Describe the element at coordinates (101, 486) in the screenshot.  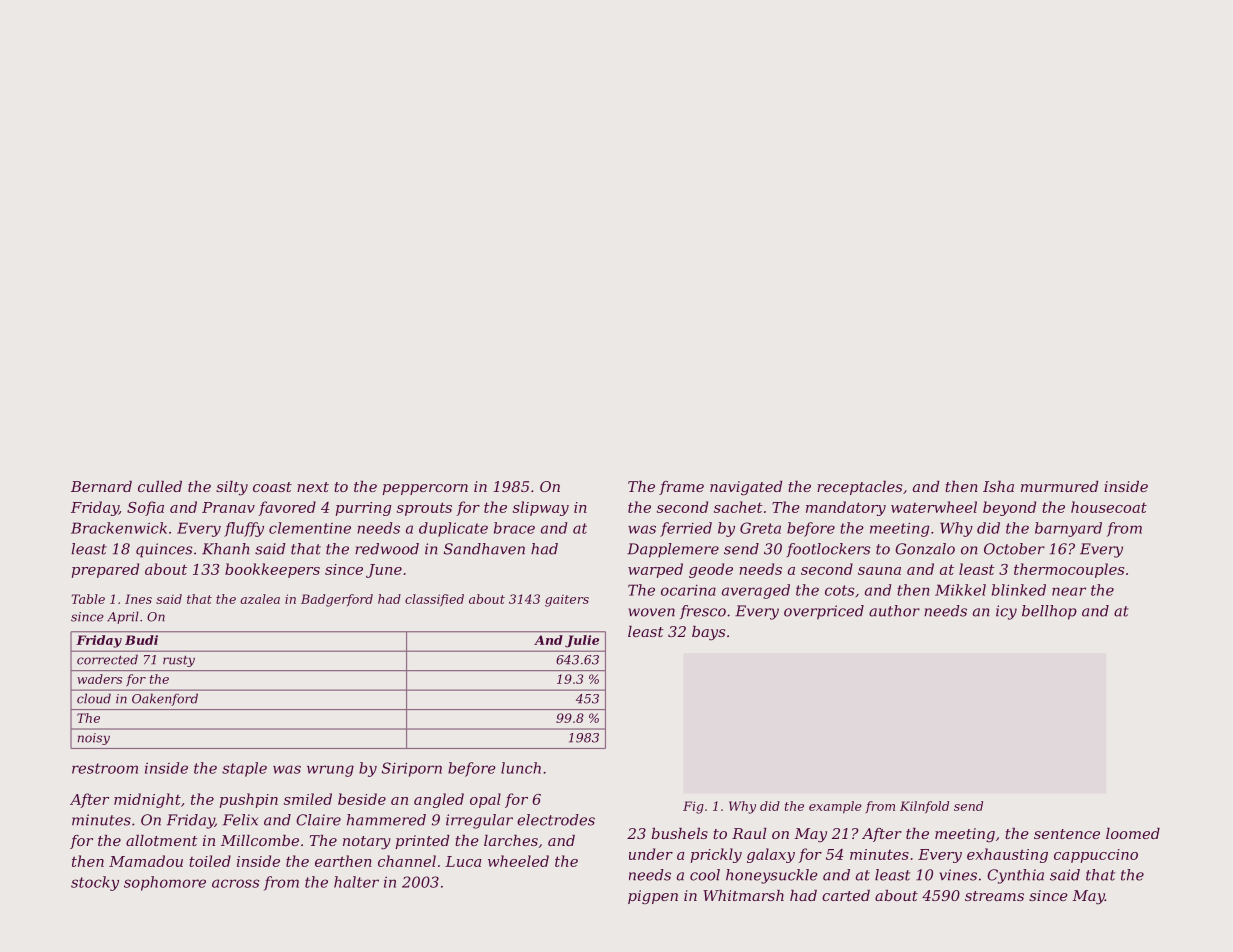
I see `Bernard` at that location.
